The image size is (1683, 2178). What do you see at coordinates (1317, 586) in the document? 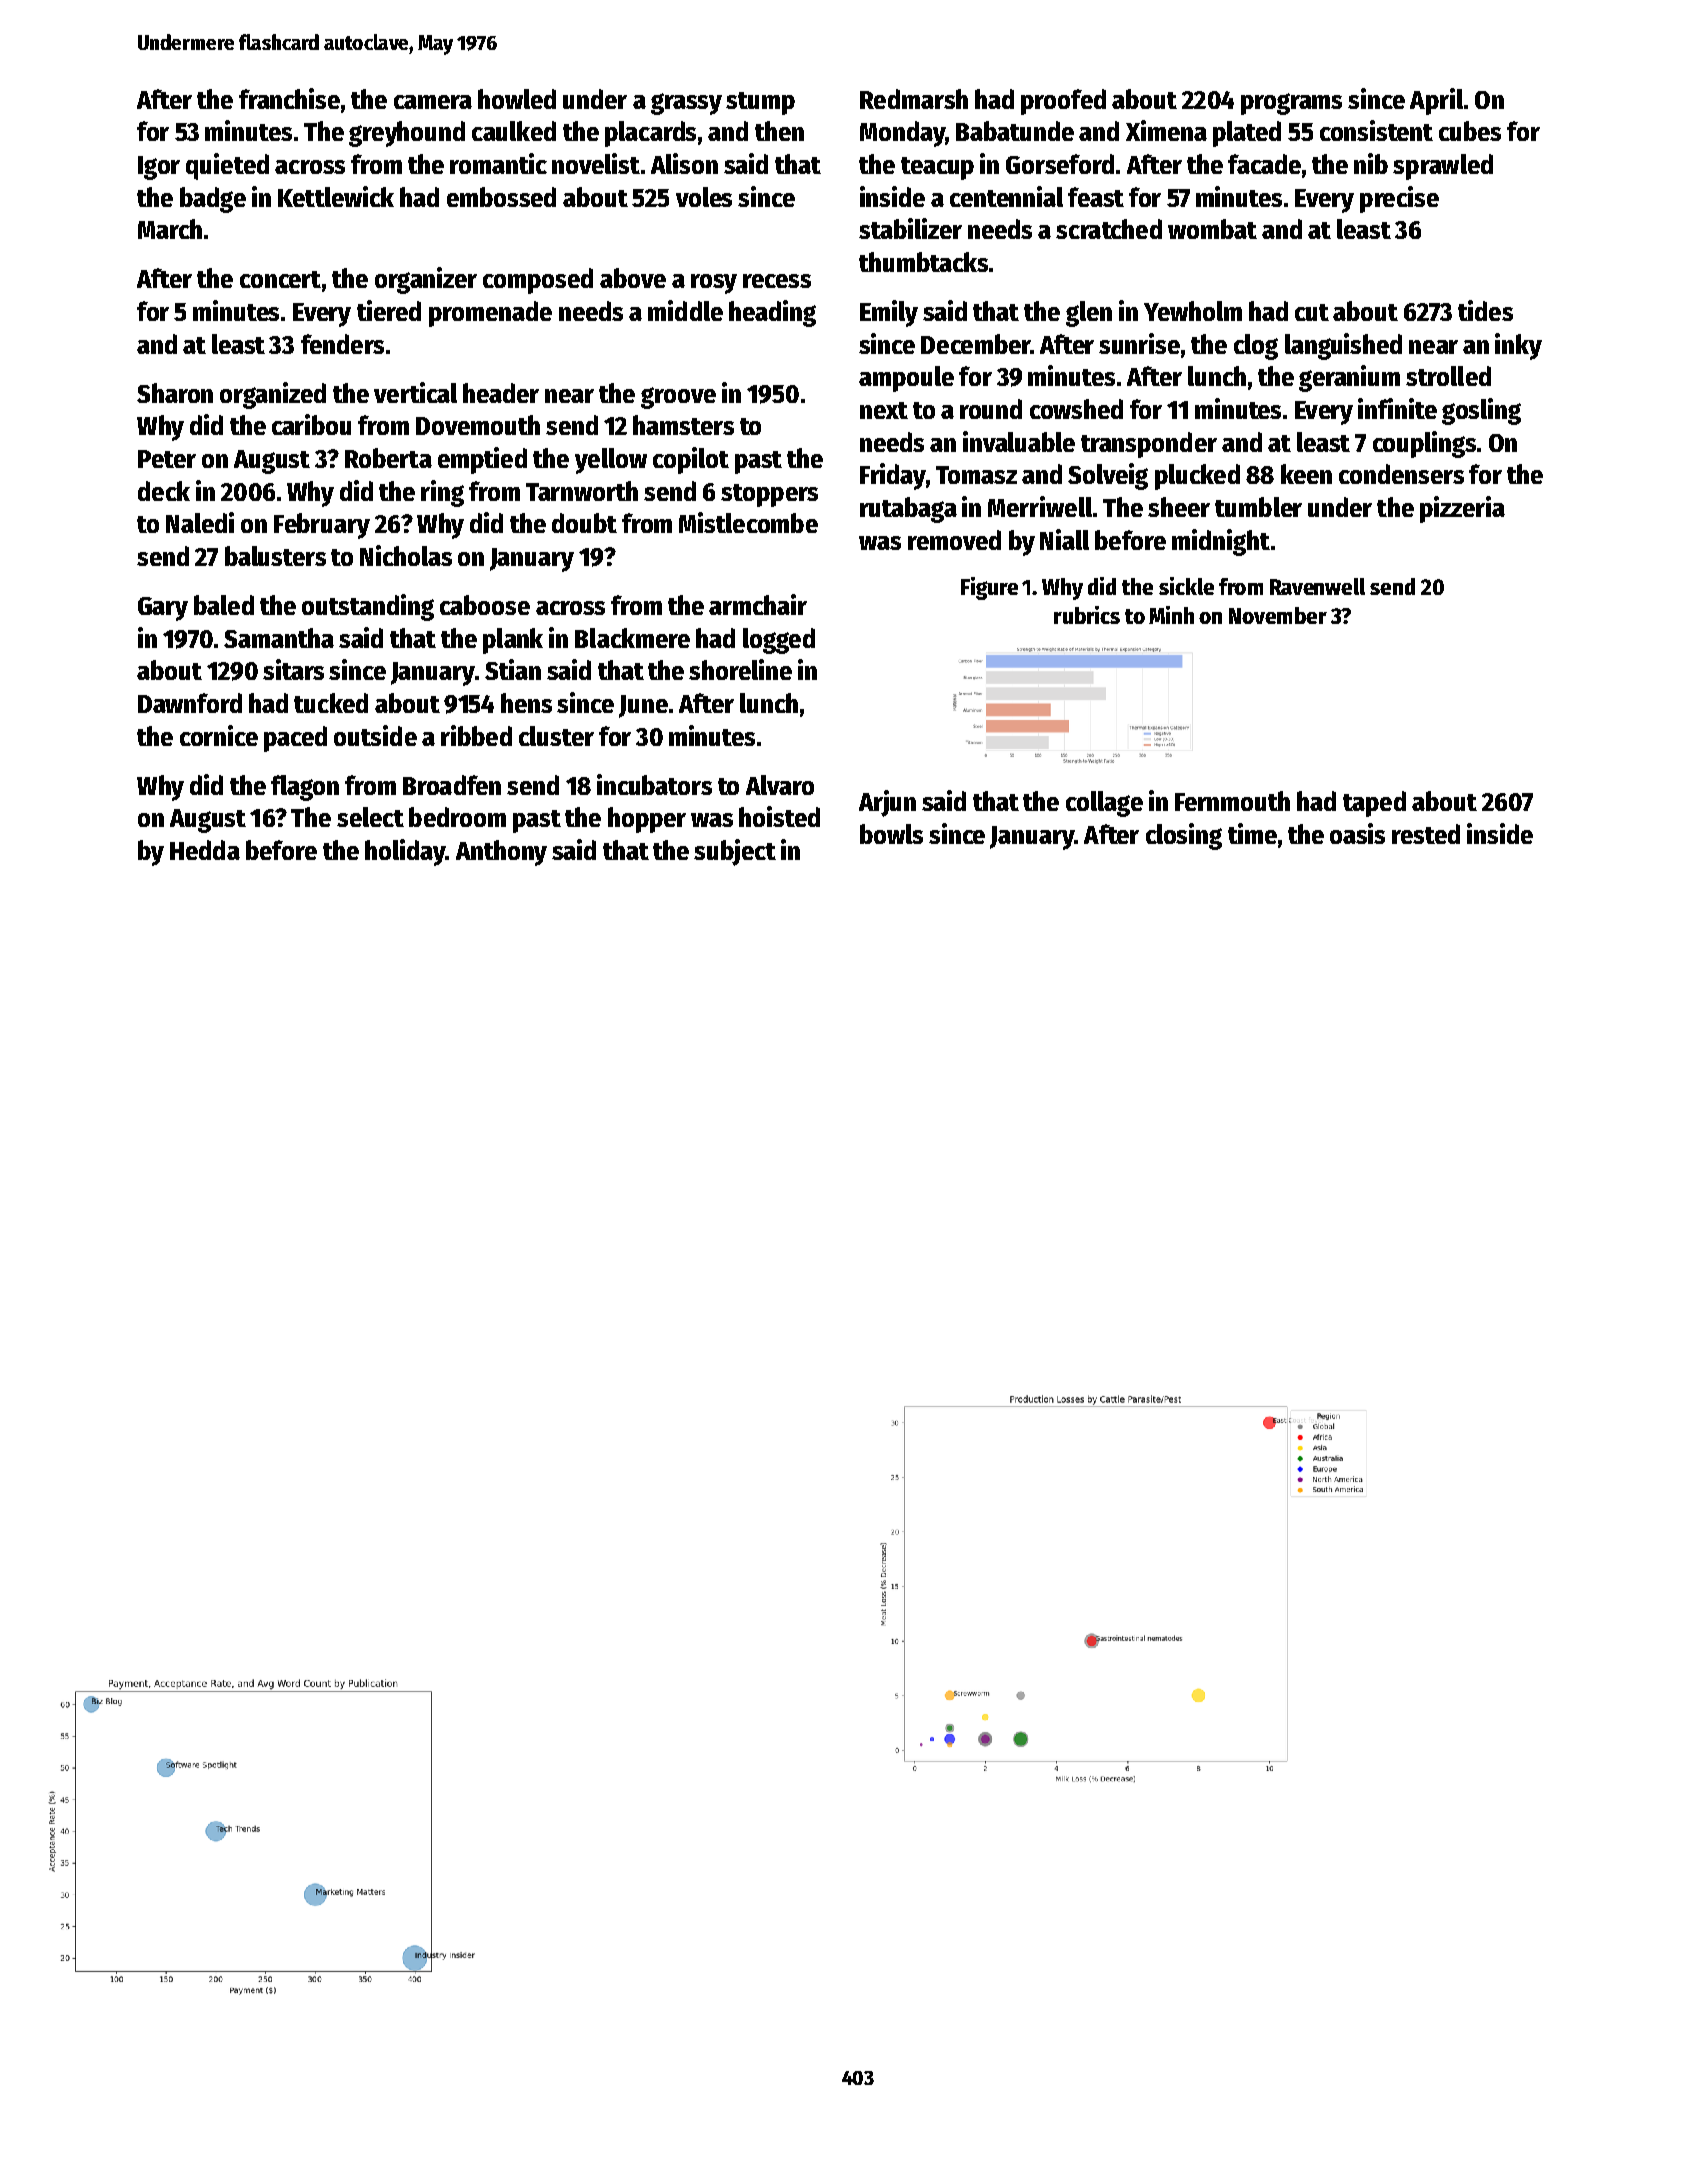
I see `Ravenwell` at bounding box center [1317, 586].
